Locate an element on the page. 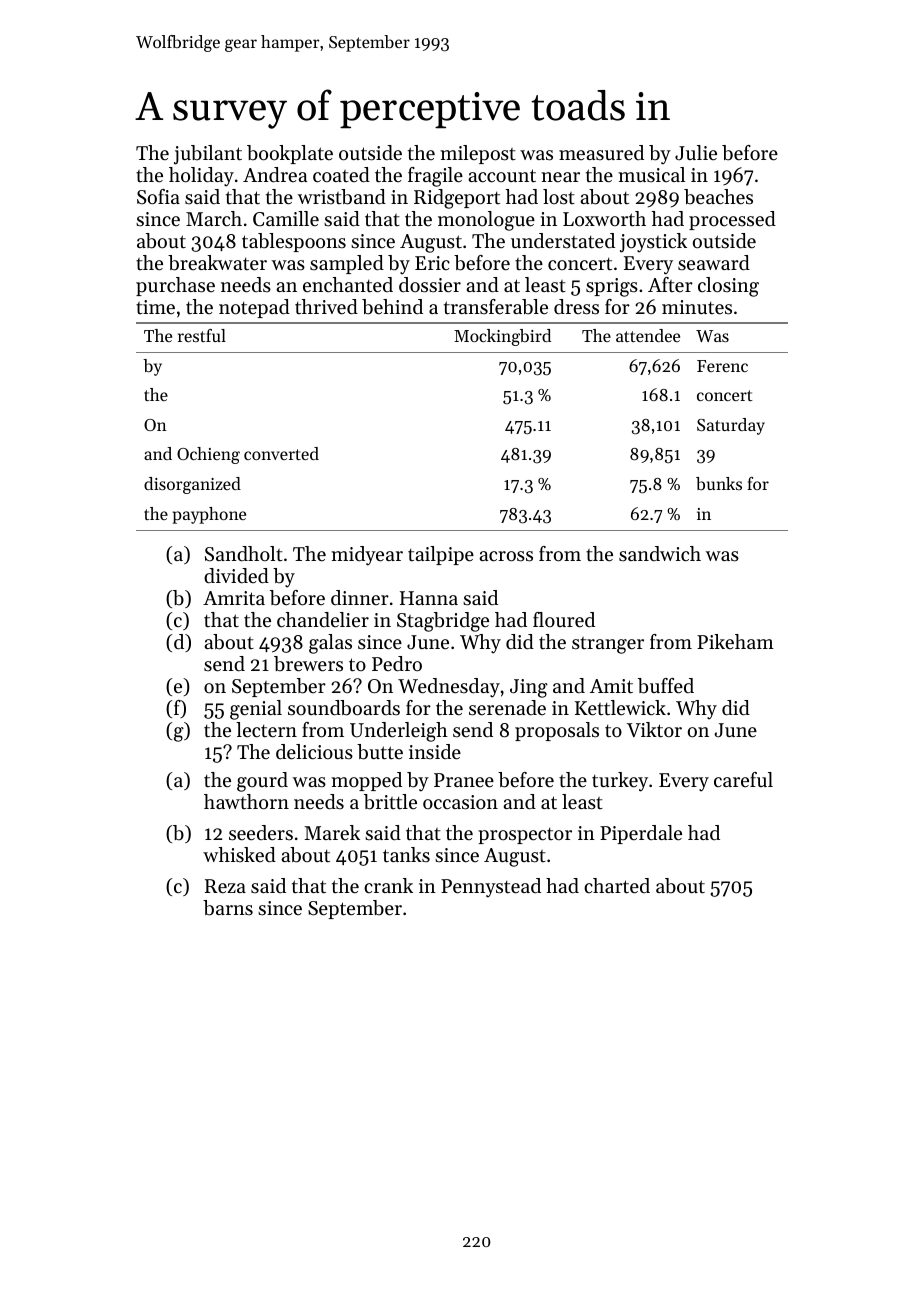  processed is located at coordinates (732, 220).
